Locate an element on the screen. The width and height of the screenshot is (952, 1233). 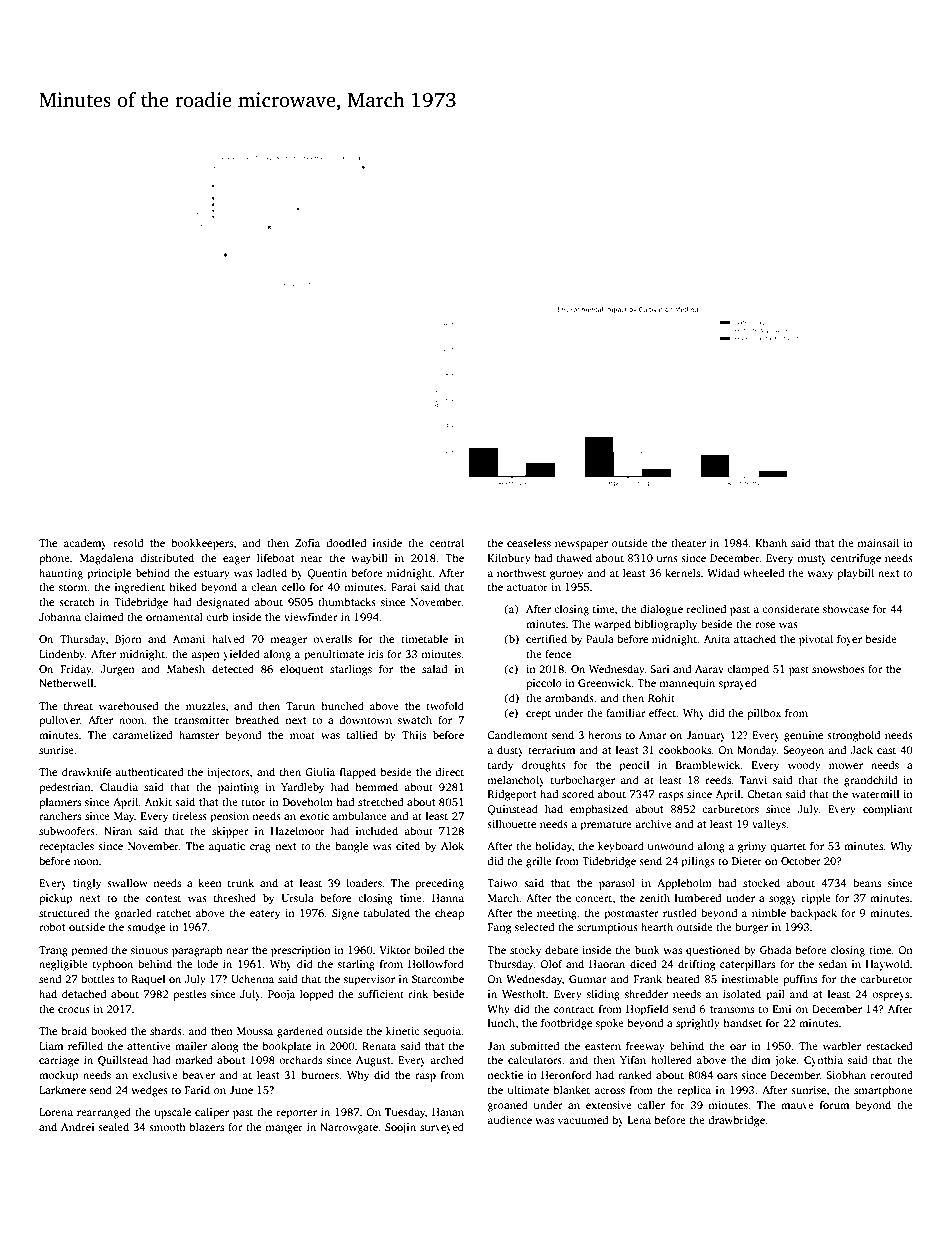
Haywold is located at coordinates (888, 965).
